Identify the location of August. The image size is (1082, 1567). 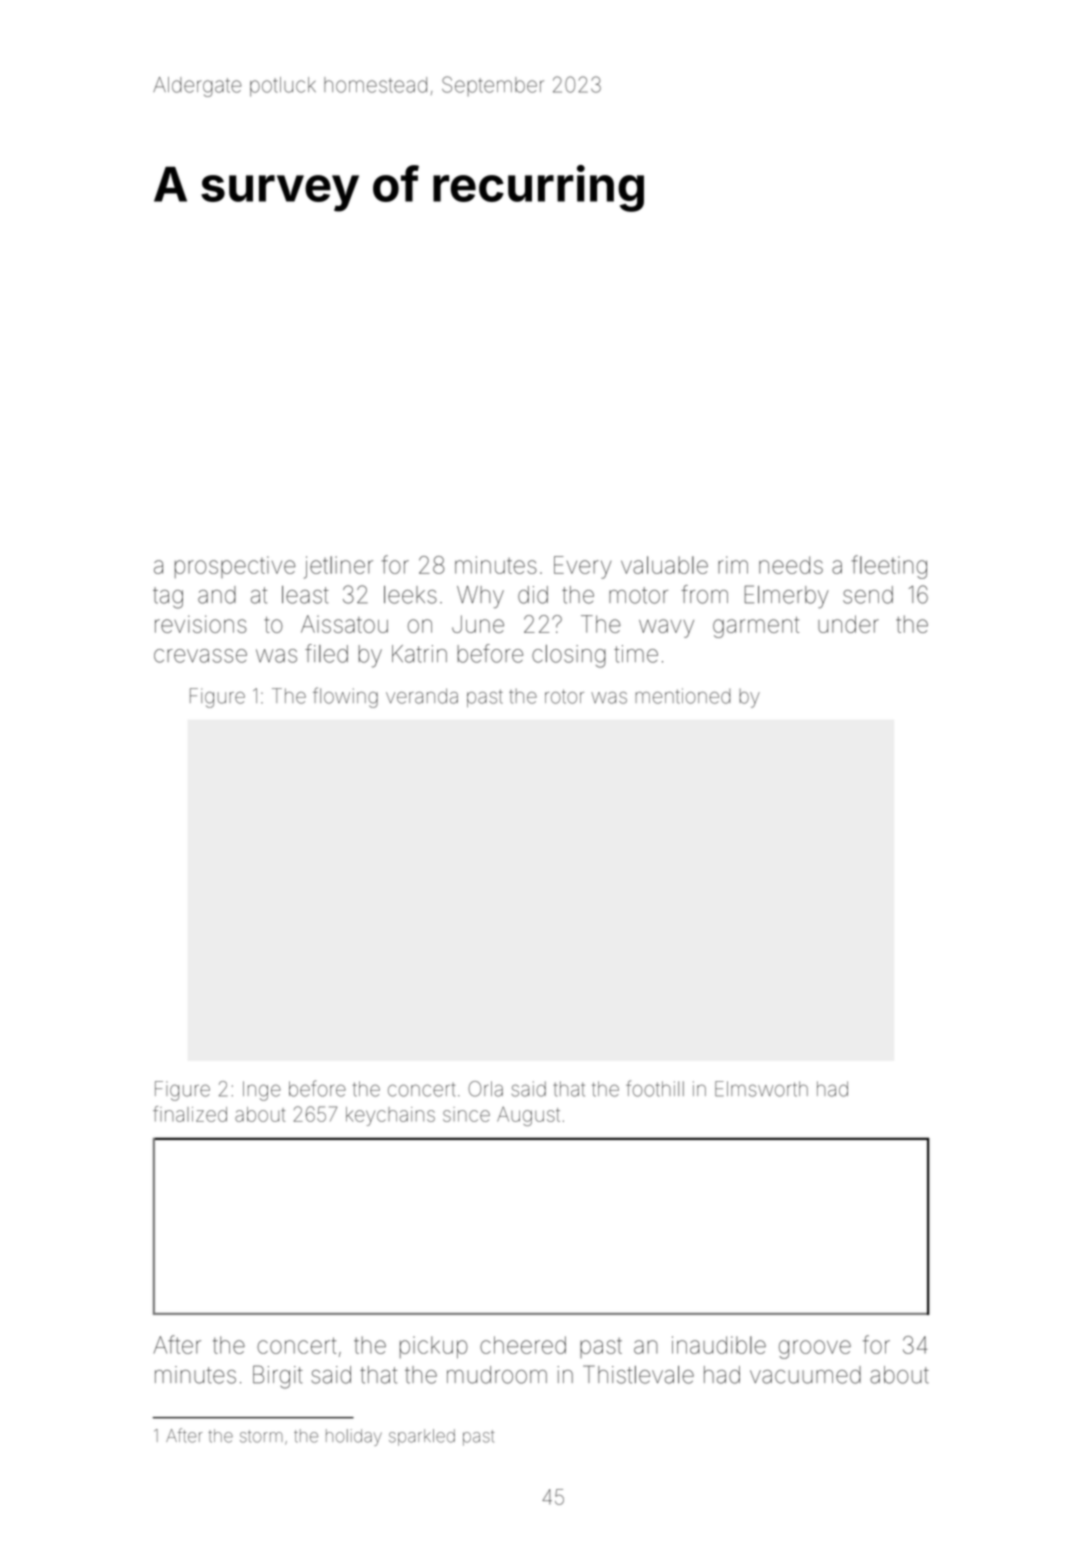
(528, 1116).
